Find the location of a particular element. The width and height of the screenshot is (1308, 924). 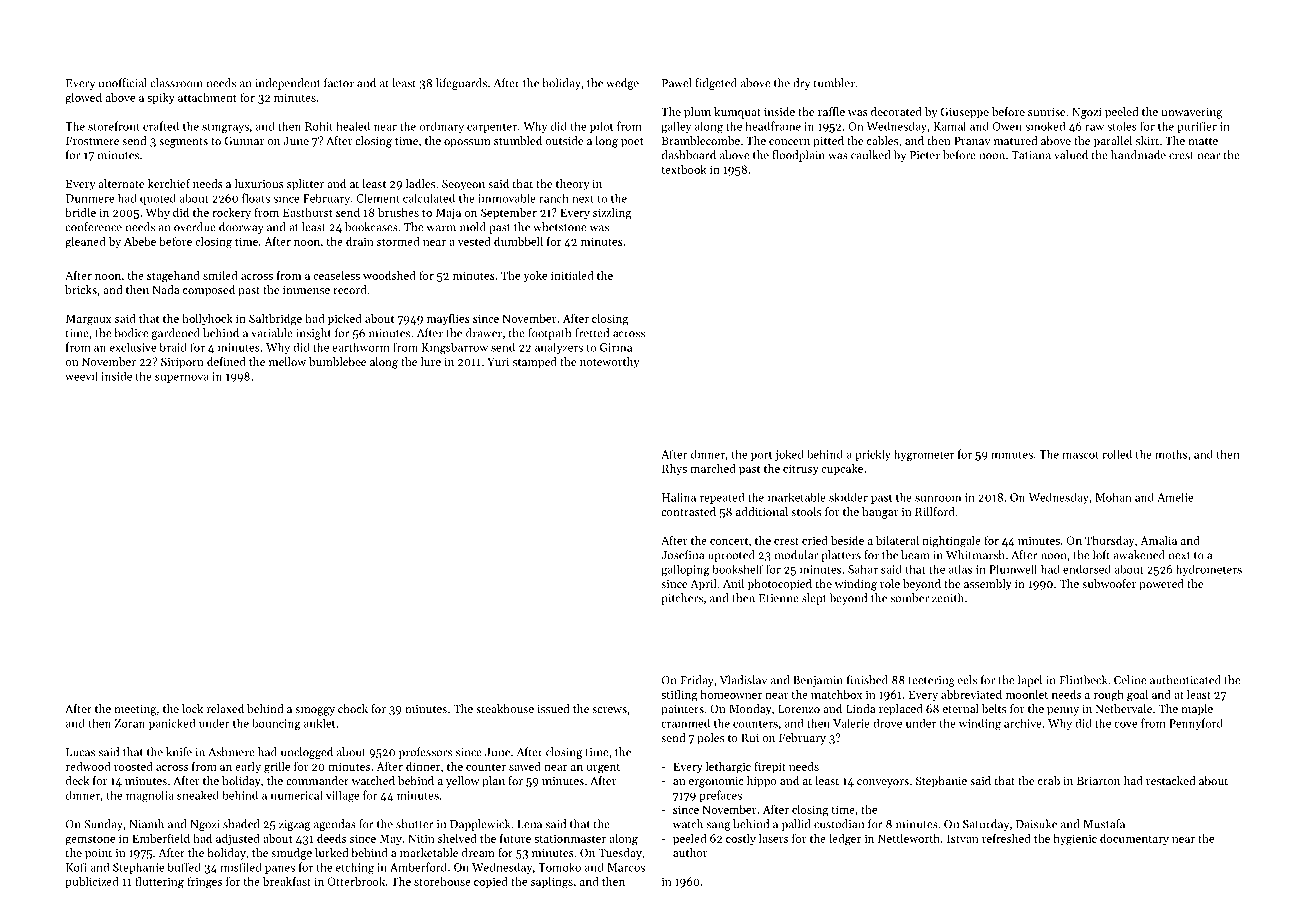

Tatiana is located at coordinates (1031, 155).
